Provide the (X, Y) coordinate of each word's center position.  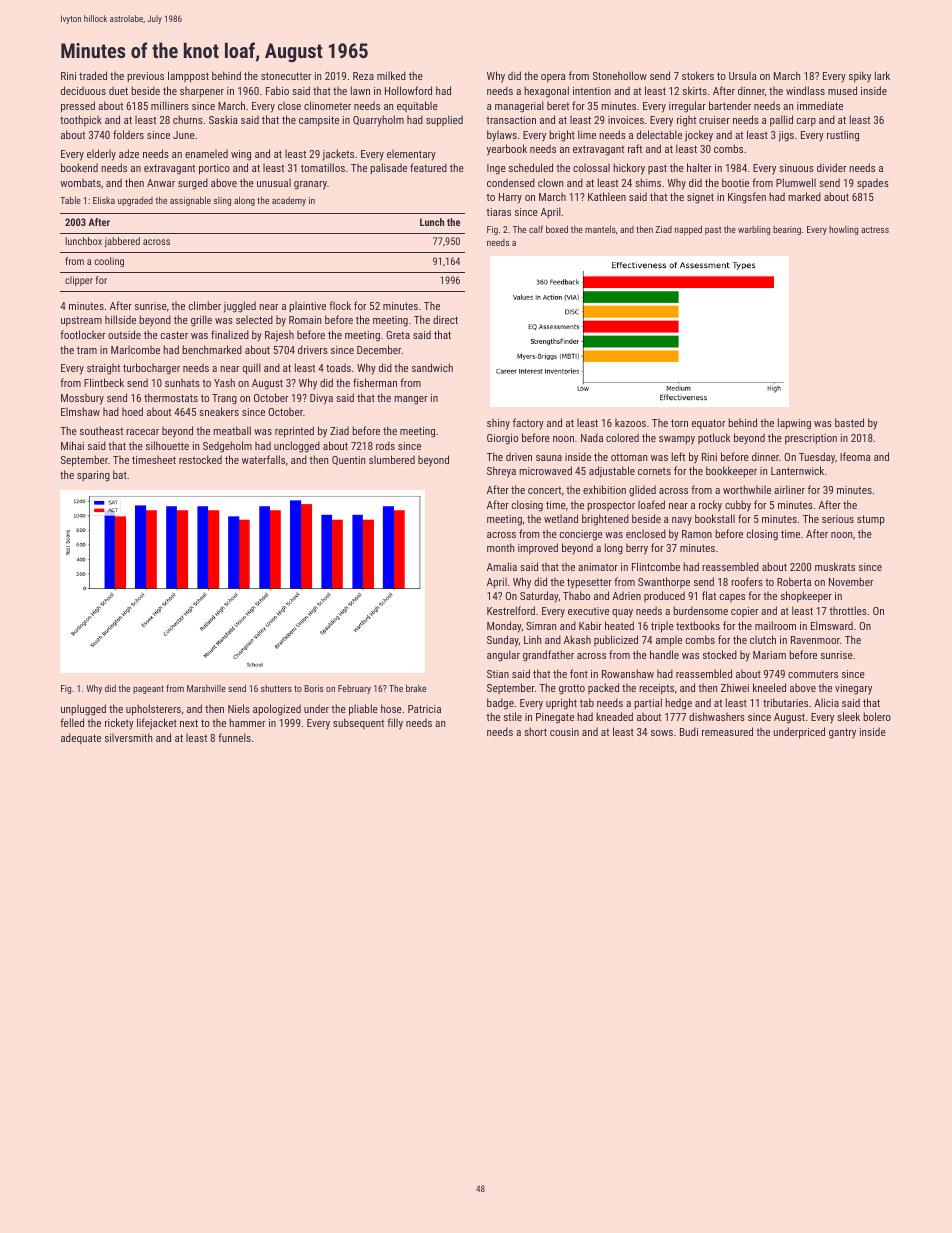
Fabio (277, 90)
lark (882, 75)
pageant (148, 689)
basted (849, 422)
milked (391, 75)
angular (503, 656)
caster (174, 335)
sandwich (432, 367)
